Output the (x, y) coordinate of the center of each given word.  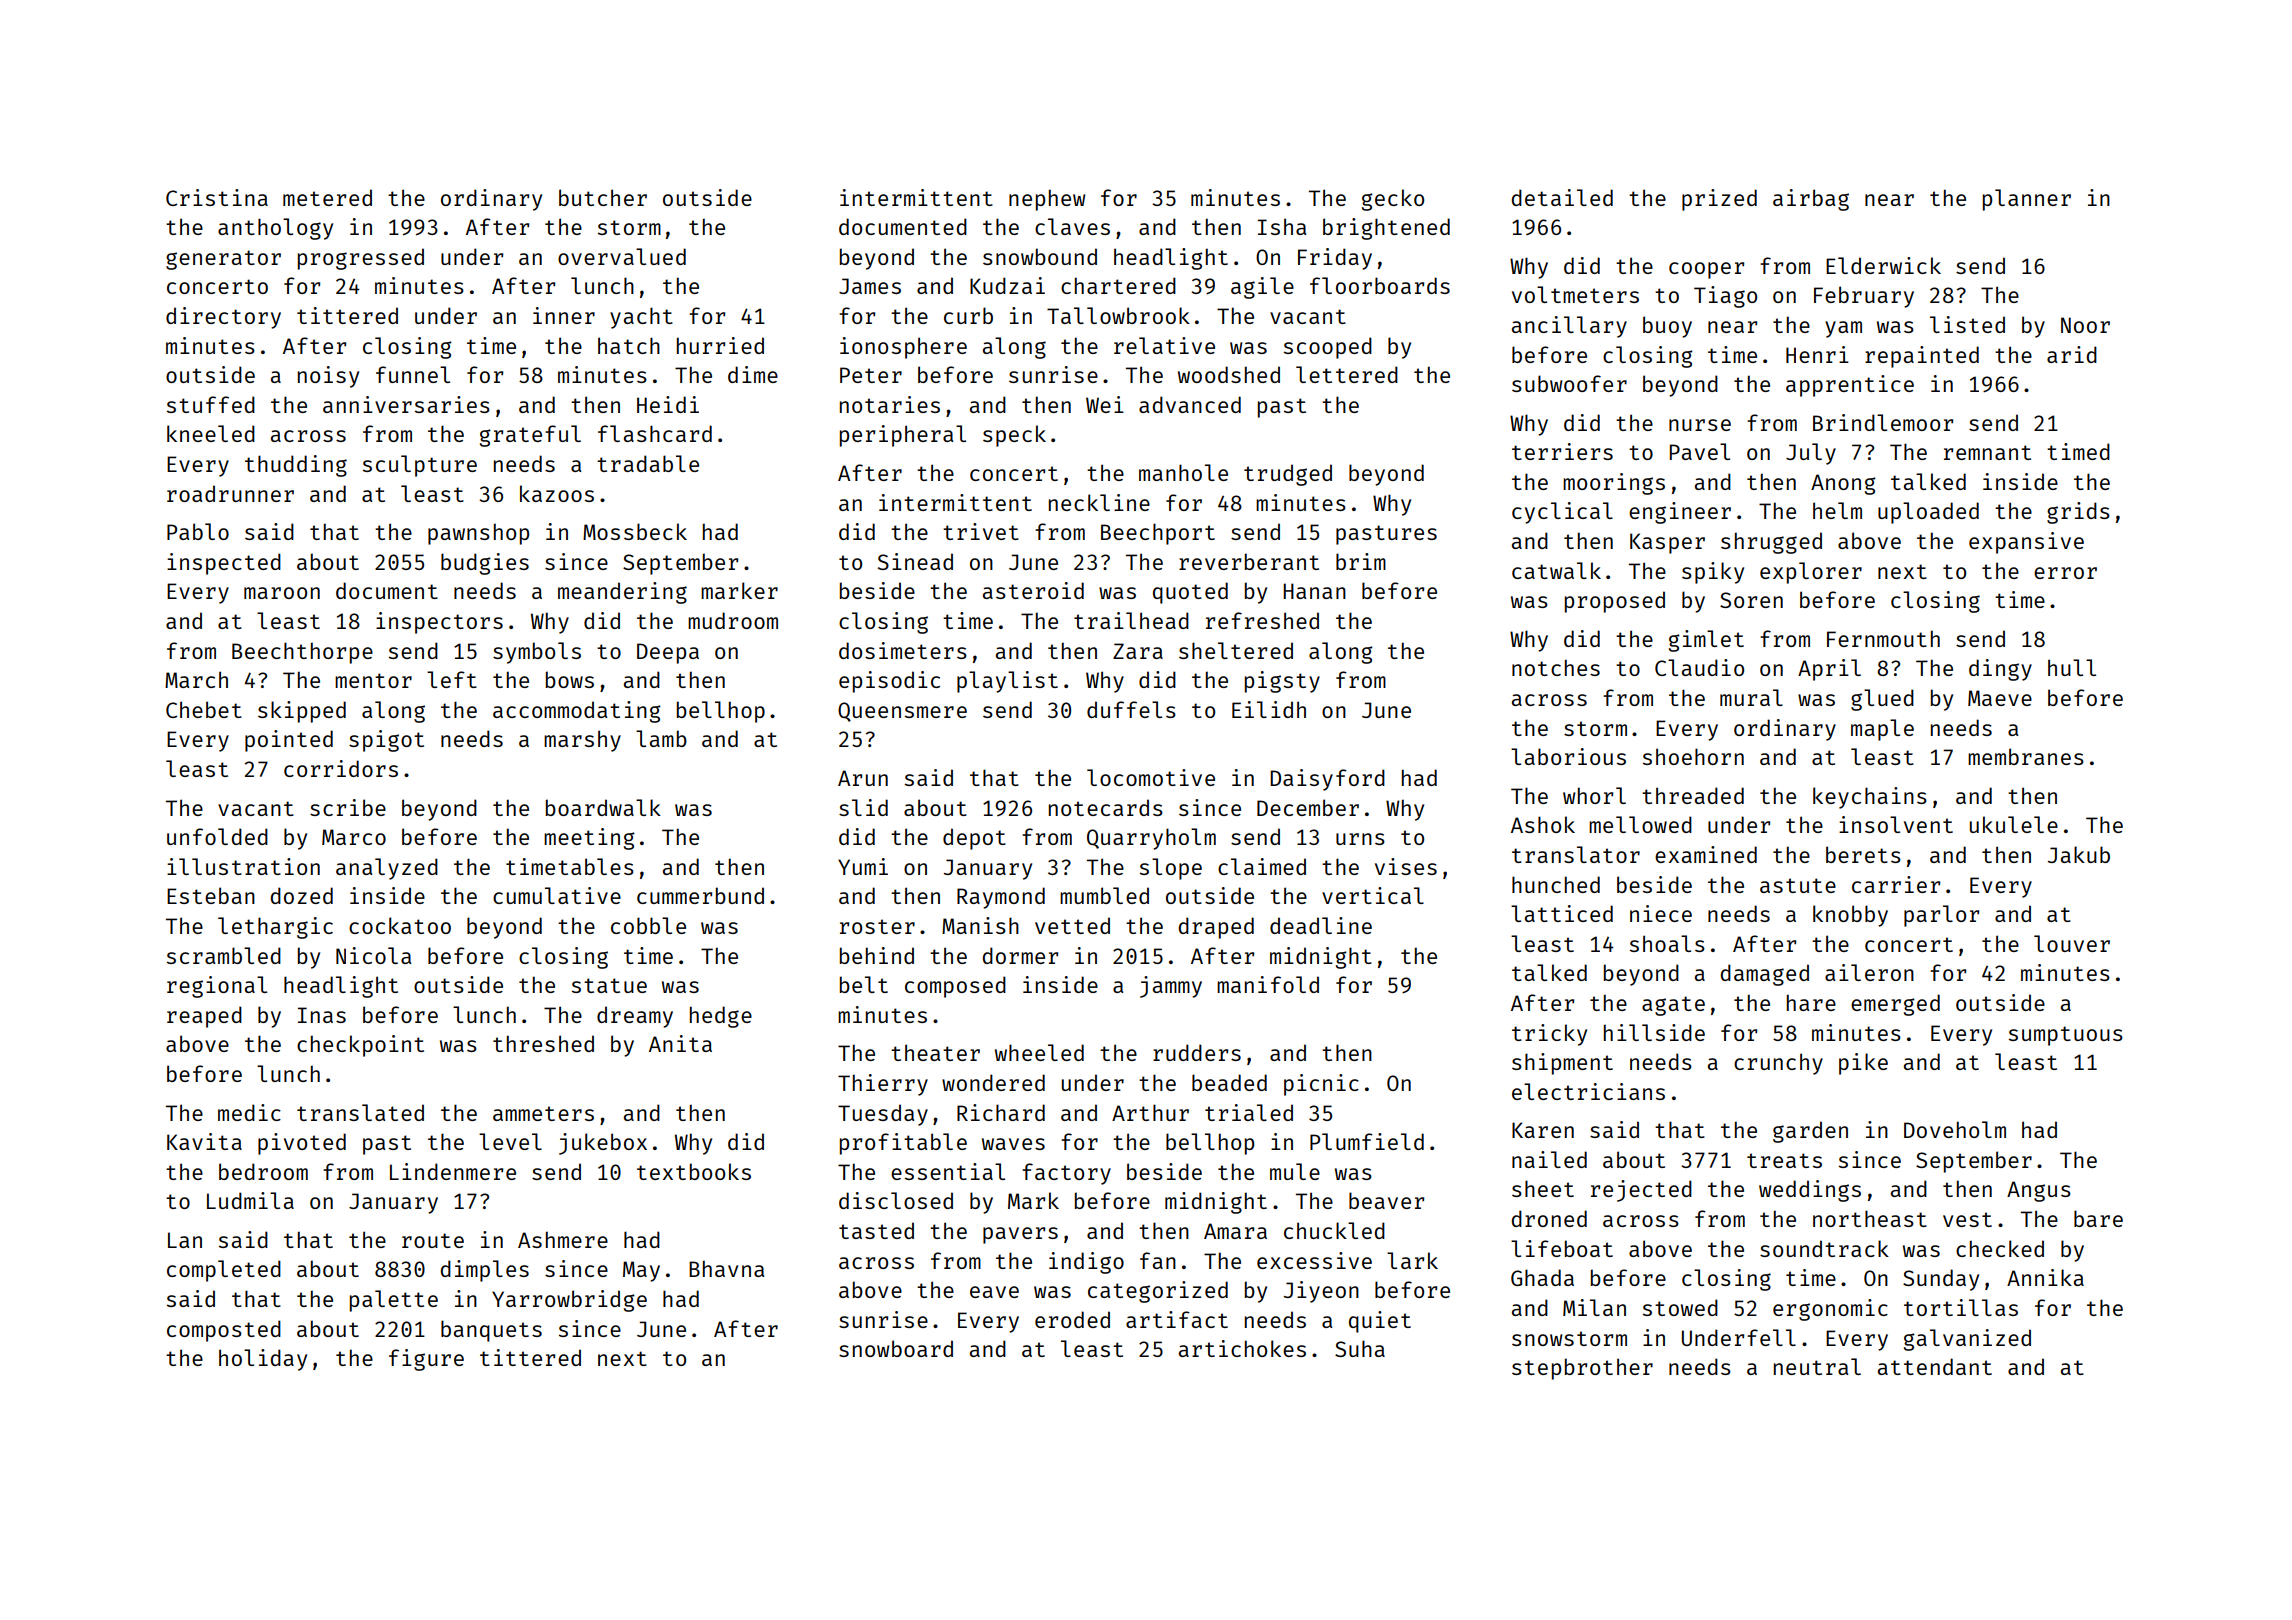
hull (2072, 667)
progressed (361, 259)
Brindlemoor (1883, 422)
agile (1262, 288)
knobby (1850, 916)
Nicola (373, 955)
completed (224, 1271)
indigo (1086, 1263)
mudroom (733, 620)
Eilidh (1269, 709)
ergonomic (1830, 1310)
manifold (1268, 984)
